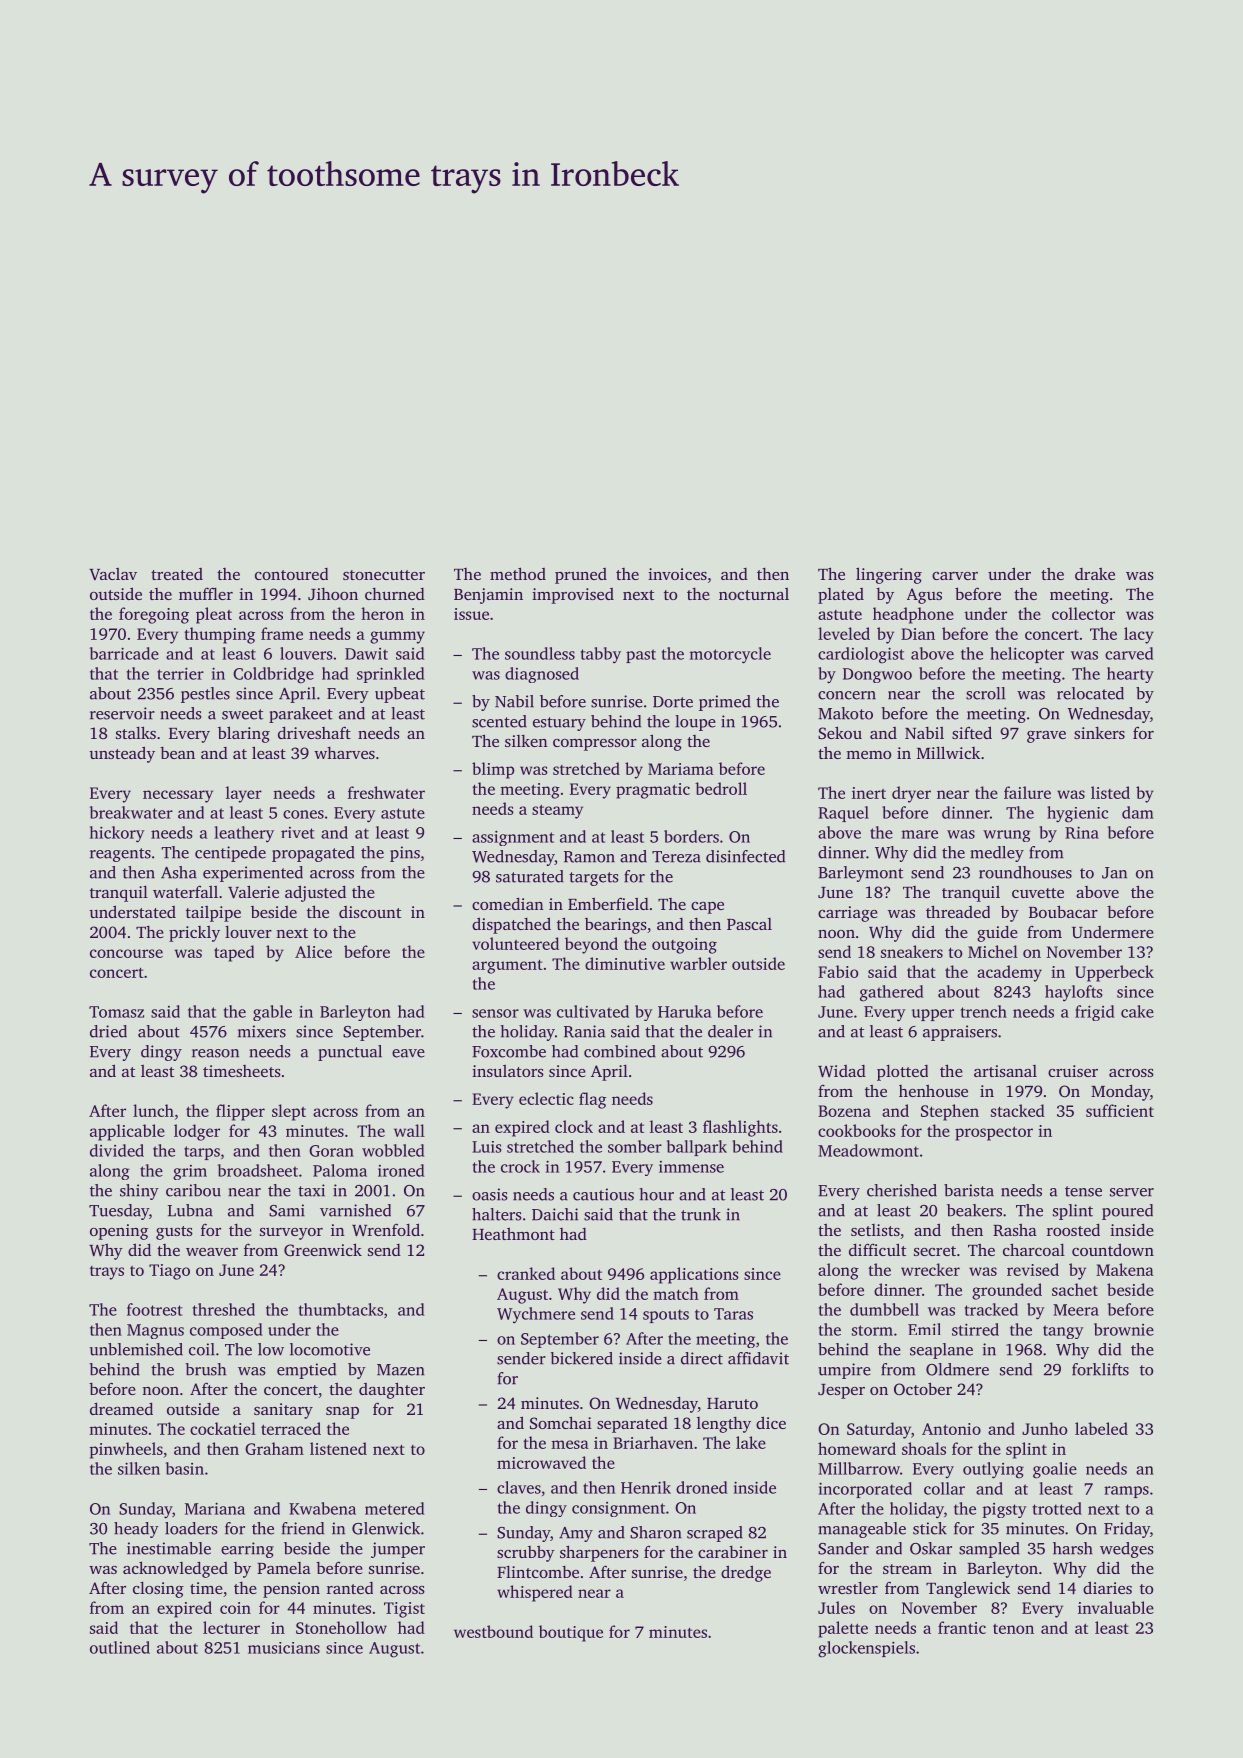  What do you see at coordinates (284, 1648) in the screenshot?
I see `musicians` at bounding box center [284, 1648].
